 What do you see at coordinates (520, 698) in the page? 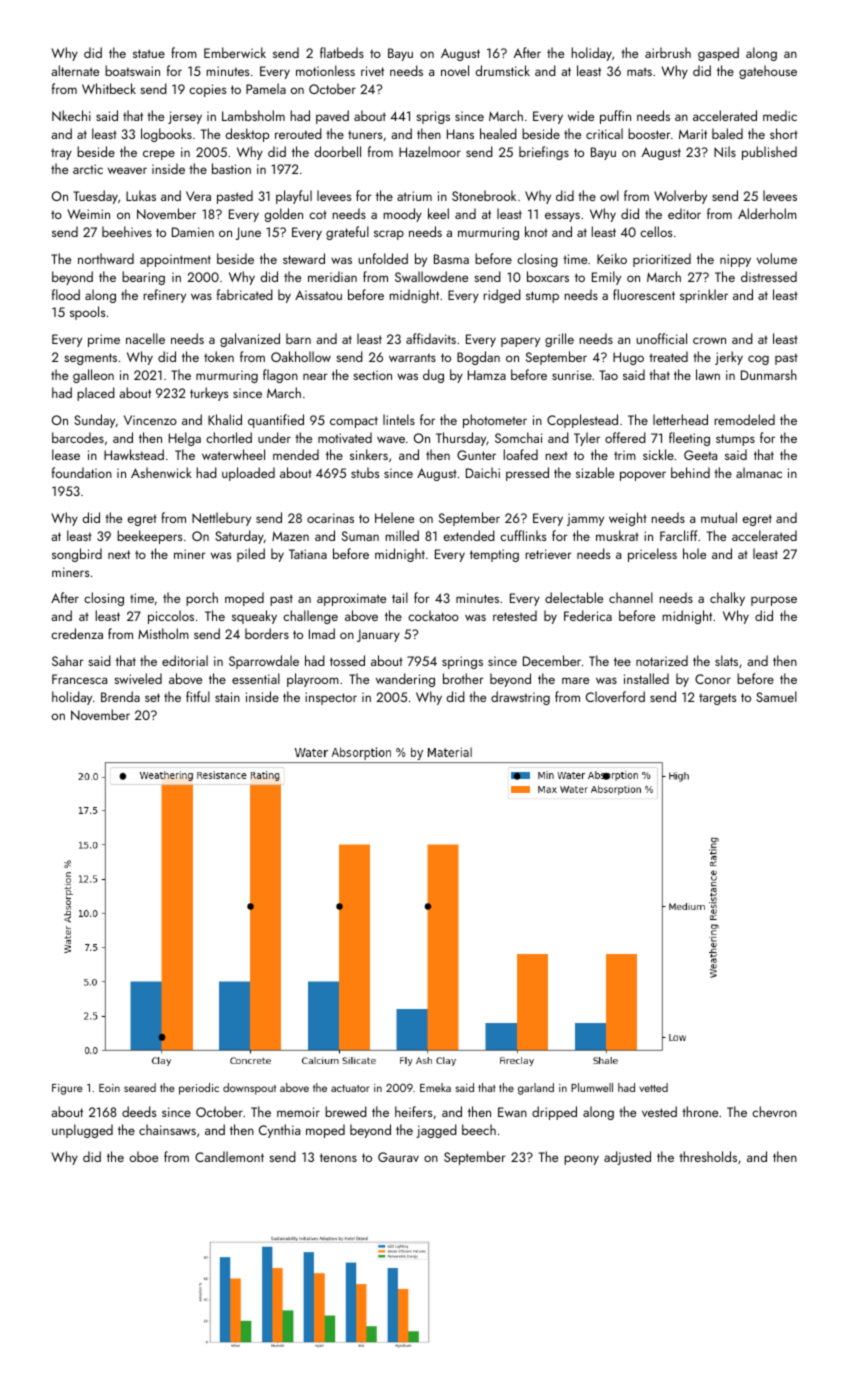
I see `drawstring` at bounding box center [520, 698].
